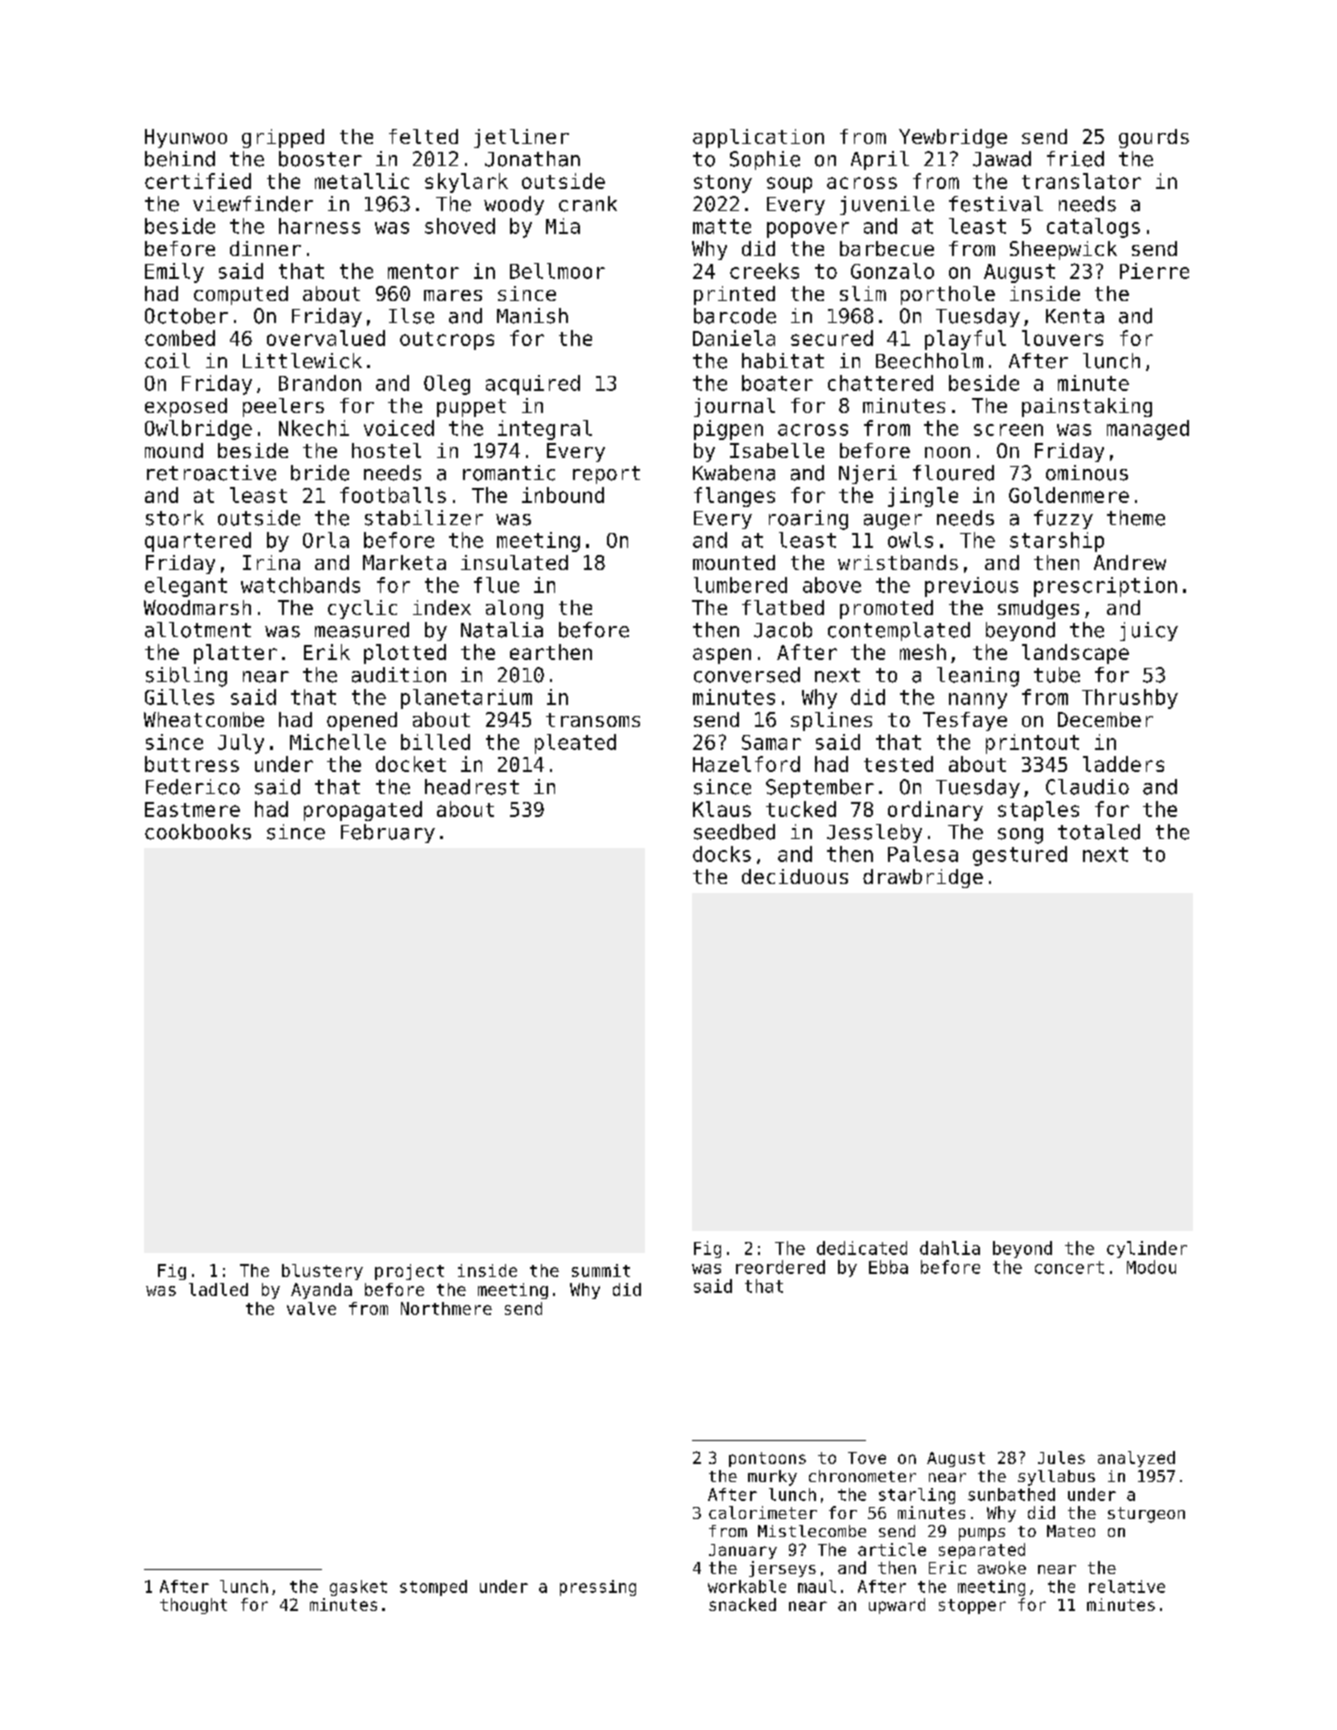 The width and height of the screenshot is (1337, 1730). What do you see at coordinates (722, 854) in the screenshot?
I see `docks` at bounding box center [722, 854].
